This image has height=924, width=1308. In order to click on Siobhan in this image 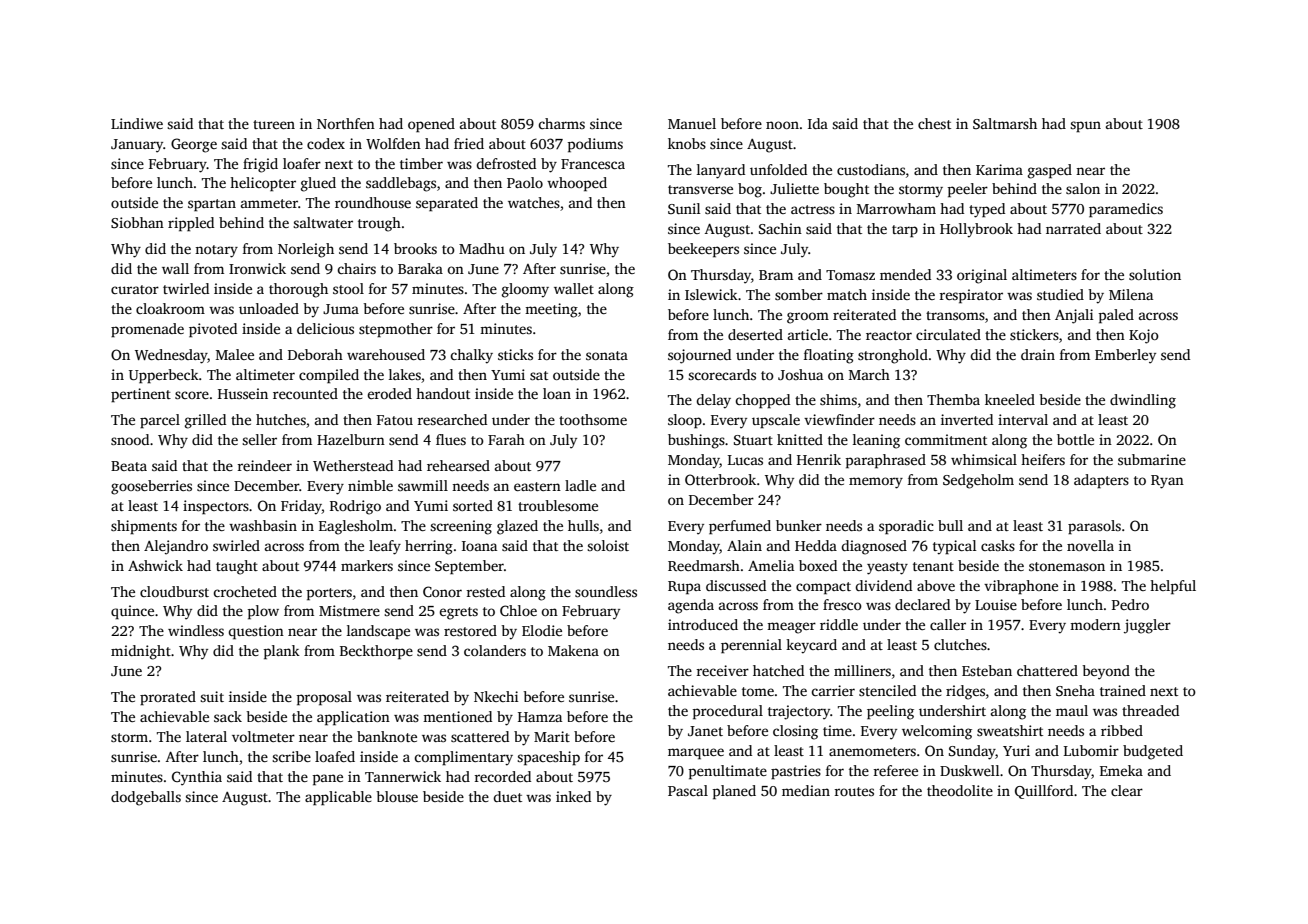, I will do `click(137, 222)`.
